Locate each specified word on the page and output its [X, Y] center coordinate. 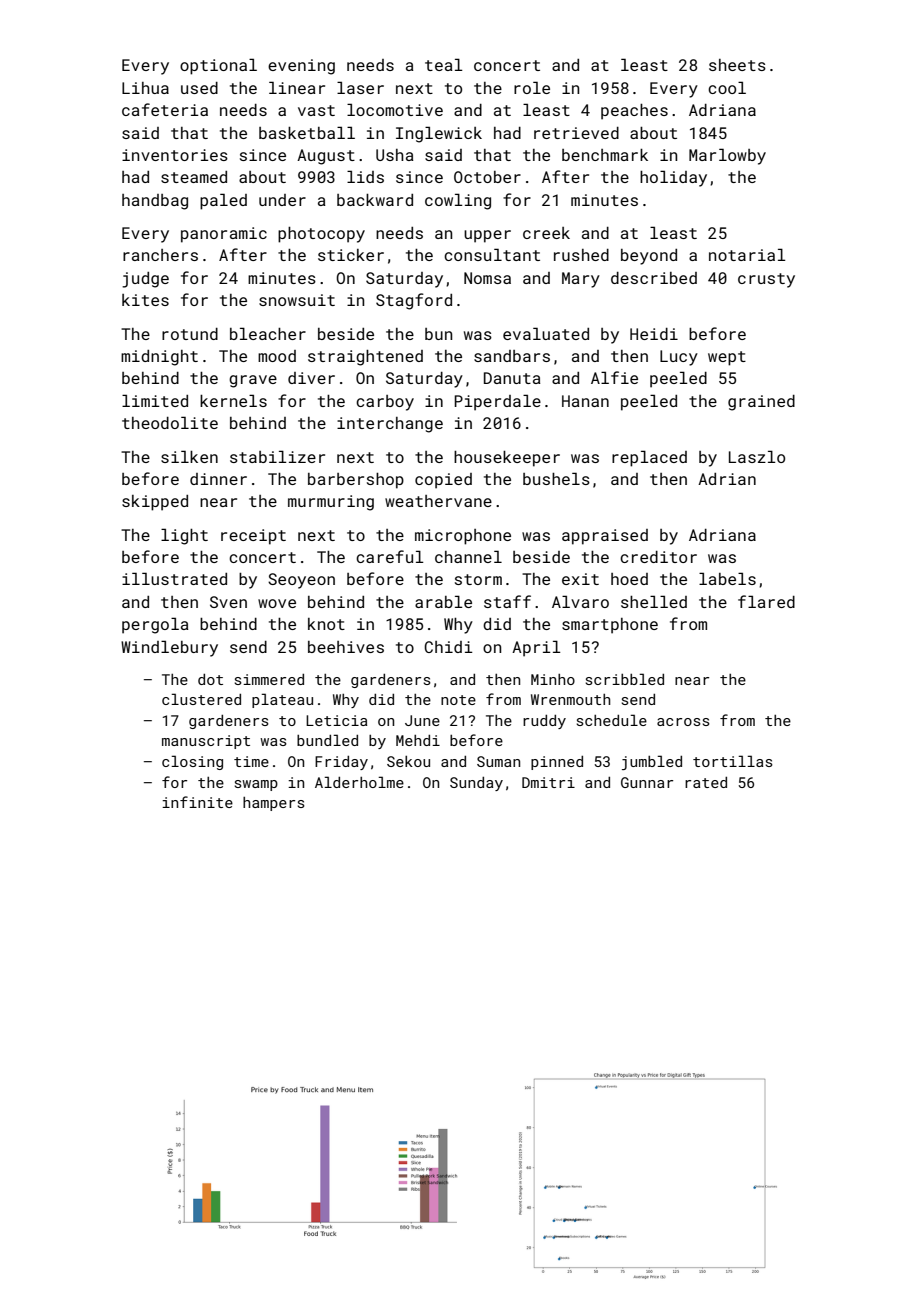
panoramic [224, 235]
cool [727, 87]
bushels [556, 478]
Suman [498, 761]
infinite [197, 802]
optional [218, 66]
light [184, 536]
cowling [458, 201]
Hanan [585, 401]
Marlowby [727, 156]
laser [360, 87]
